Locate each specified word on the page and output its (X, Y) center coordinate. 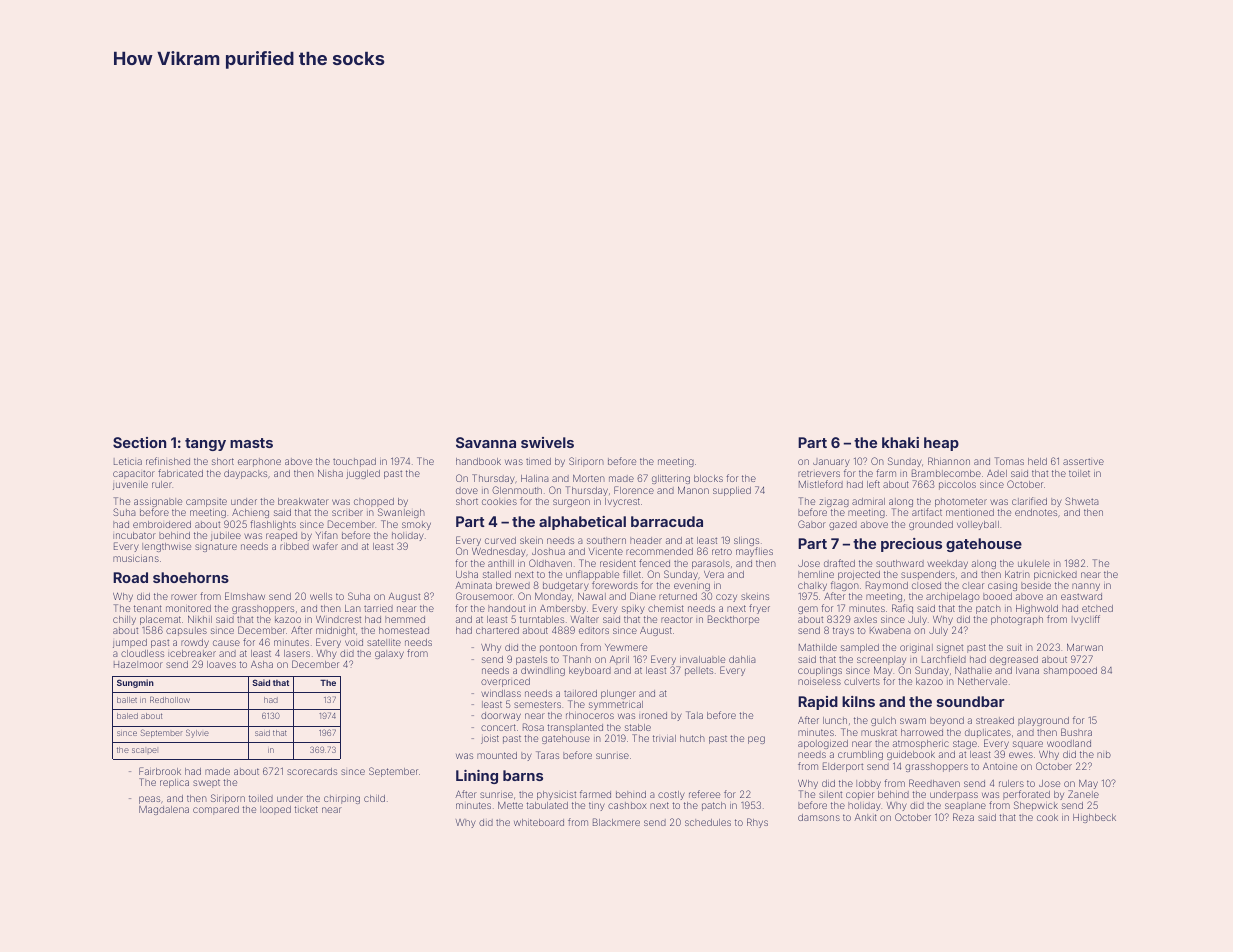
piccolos (957, 485)
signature (216, 547)
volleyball (978, 525)
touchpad (354, 462)
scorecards (312, 771)
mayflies (754, 552)
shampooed (1070, 671)
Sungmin (135, 683)
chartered (497, 630)
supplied (732, 491)
